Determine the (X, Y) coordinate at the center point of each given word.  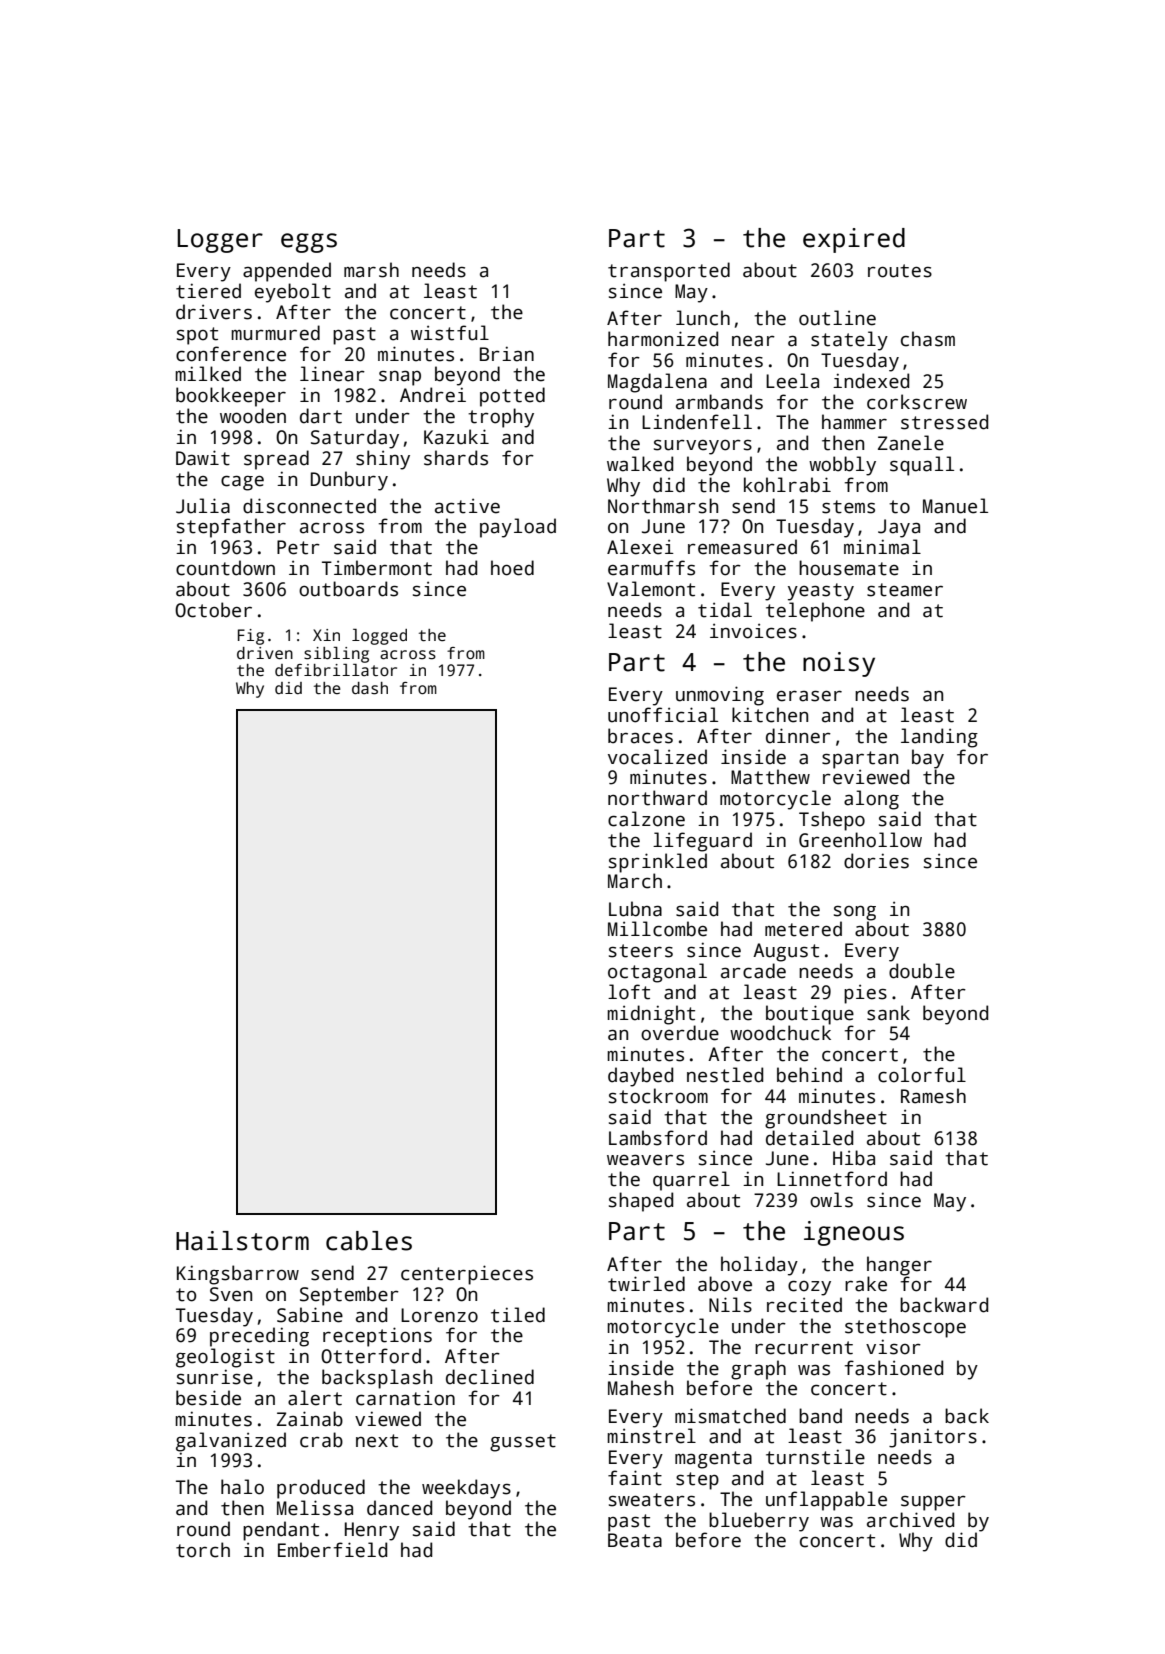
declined (490, 1377)
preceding (259, 1337)
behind (809, 1075)
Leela (792, 381)
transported (669, 272)
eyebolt (293, 293)
